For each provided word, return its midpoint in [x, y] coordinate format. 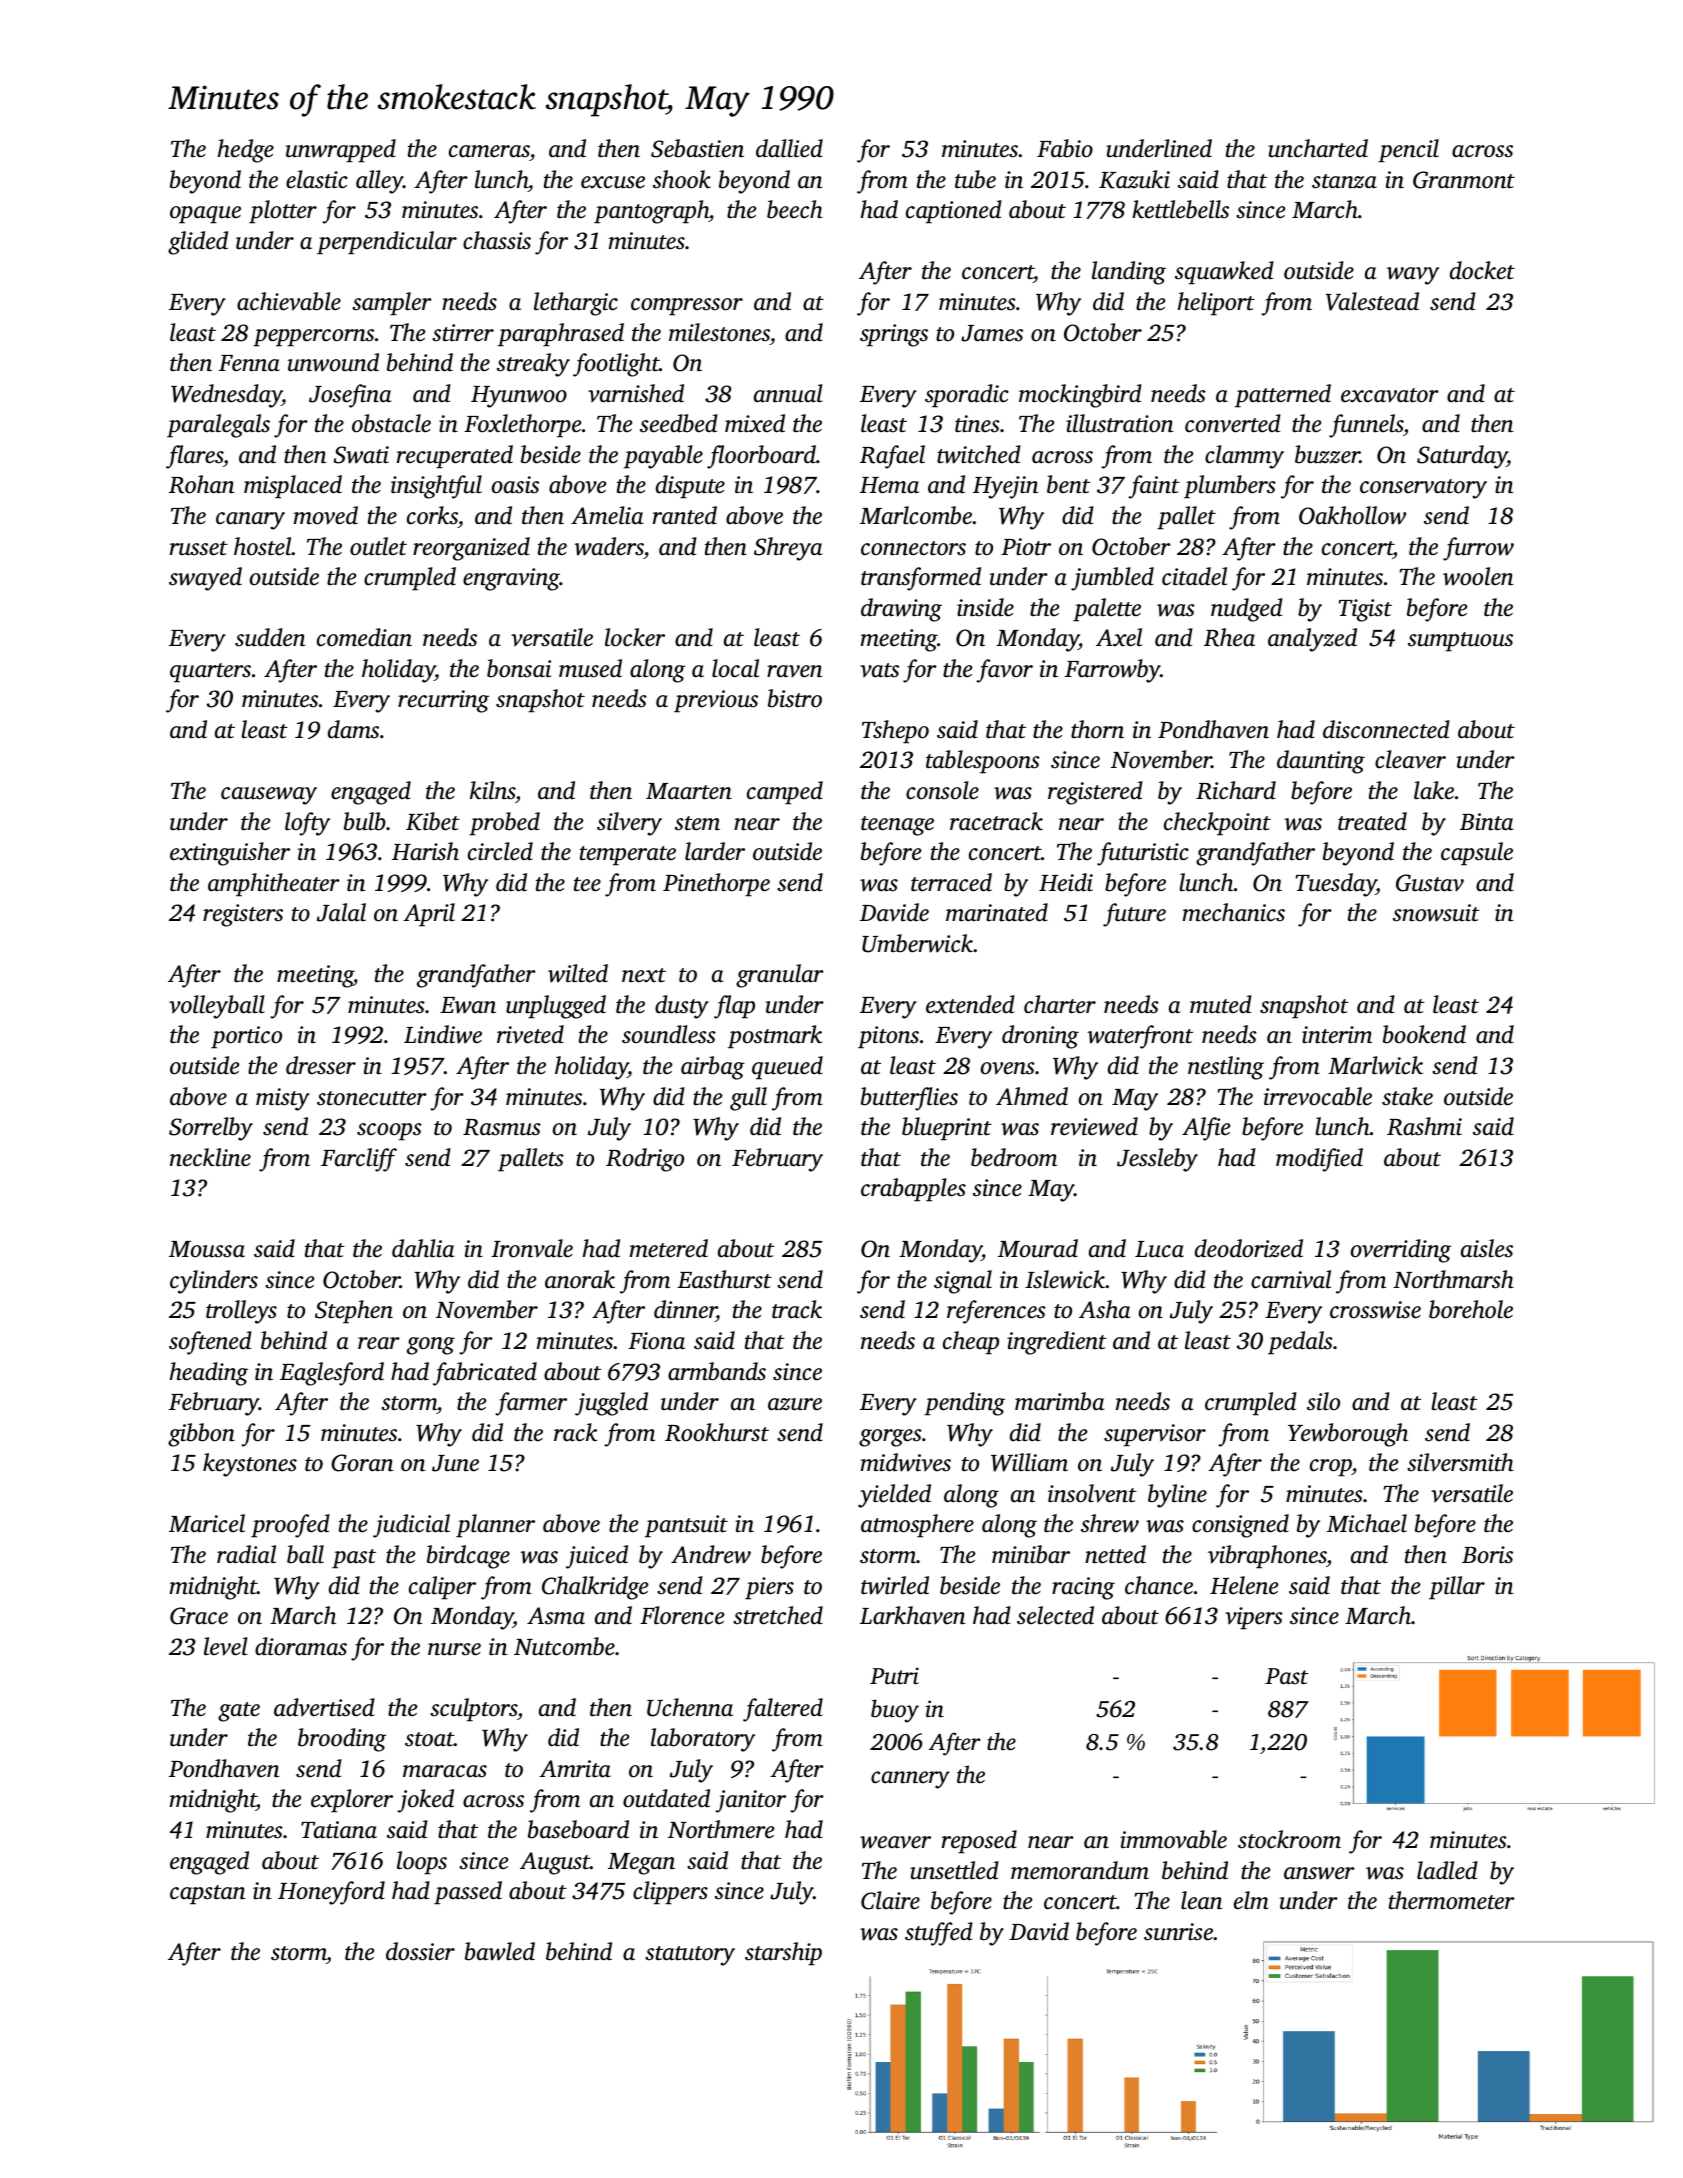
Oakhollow [1352, 515]
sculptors [473, 1710]
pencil [1408, 151]
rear [379, 1343]
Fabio [1065, 148]
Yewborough [1348, 1435]
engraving [511, 579]
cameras [489, 153]
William [1029, 1462]
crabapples [913, 1190]
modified [1319, 1160]
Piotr [1026, 547]
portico [246, 1037]
